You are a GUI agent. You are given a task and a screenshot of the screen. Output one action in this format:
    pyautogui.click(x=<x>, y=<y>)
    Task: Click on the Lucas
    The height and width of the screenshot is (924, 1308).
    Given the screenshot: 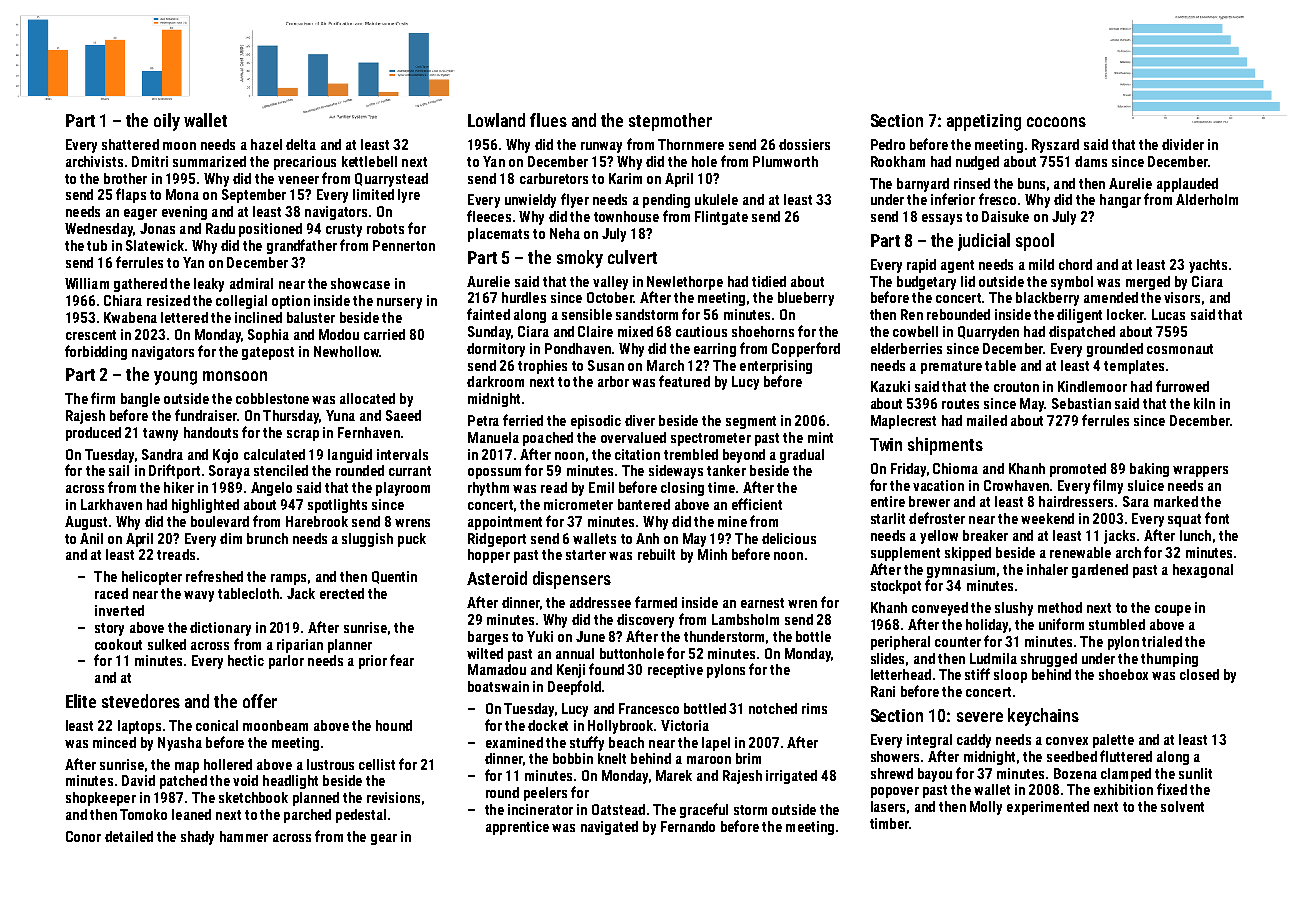 What is the action you would take?
    pyautogui.click(x=1168, y=314)
